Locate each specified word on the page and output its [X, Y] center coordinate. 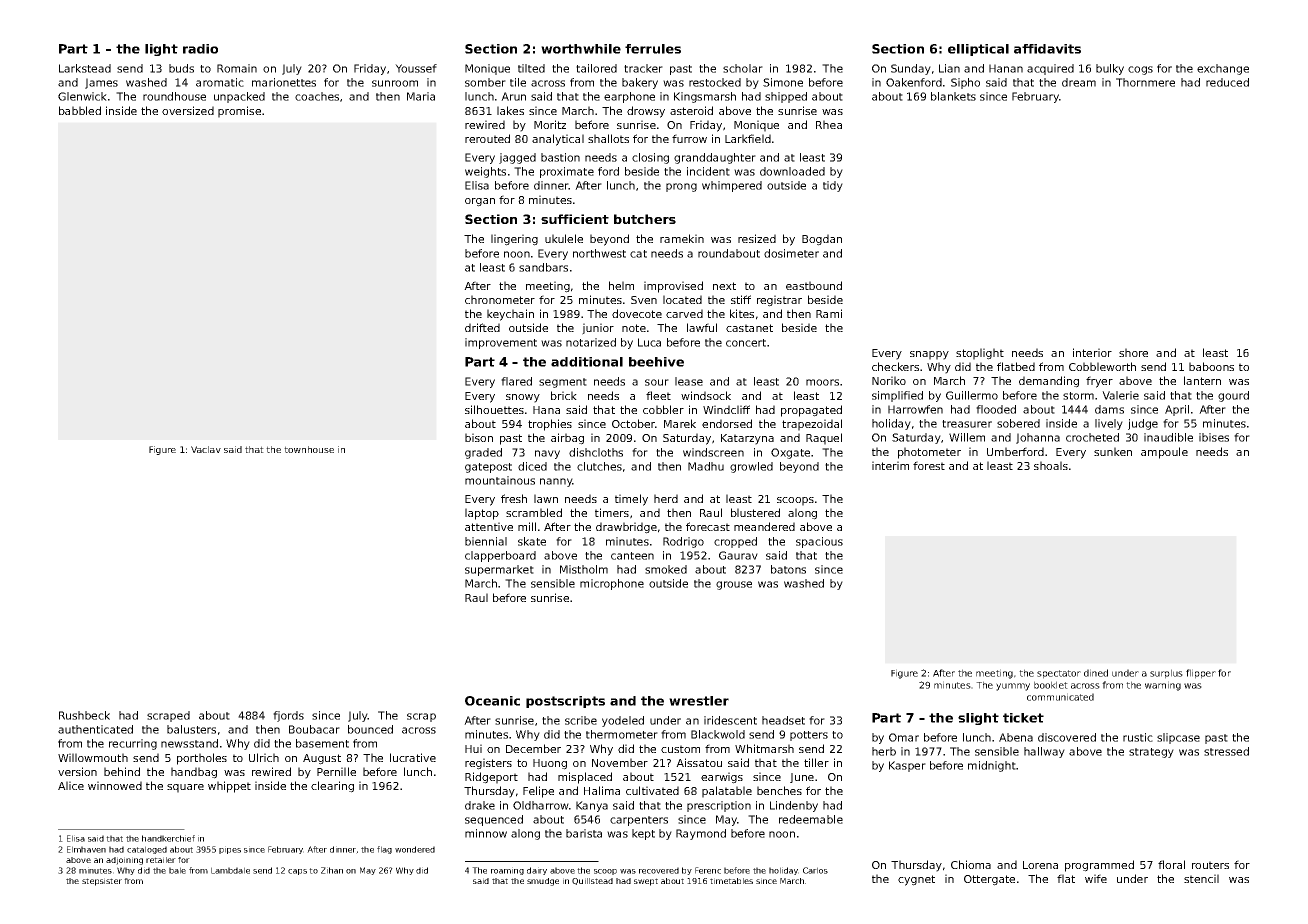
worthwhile [581, 49]
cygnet [916, 880]
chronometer [500, 299]
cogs [1140, 70]
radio [200, 49]
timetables [731, 881]
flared [516, 381]
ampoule [1164, 453]
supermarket [499, 570]
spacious [819, 542]
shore [1133, 352]
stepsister [102, 882]
